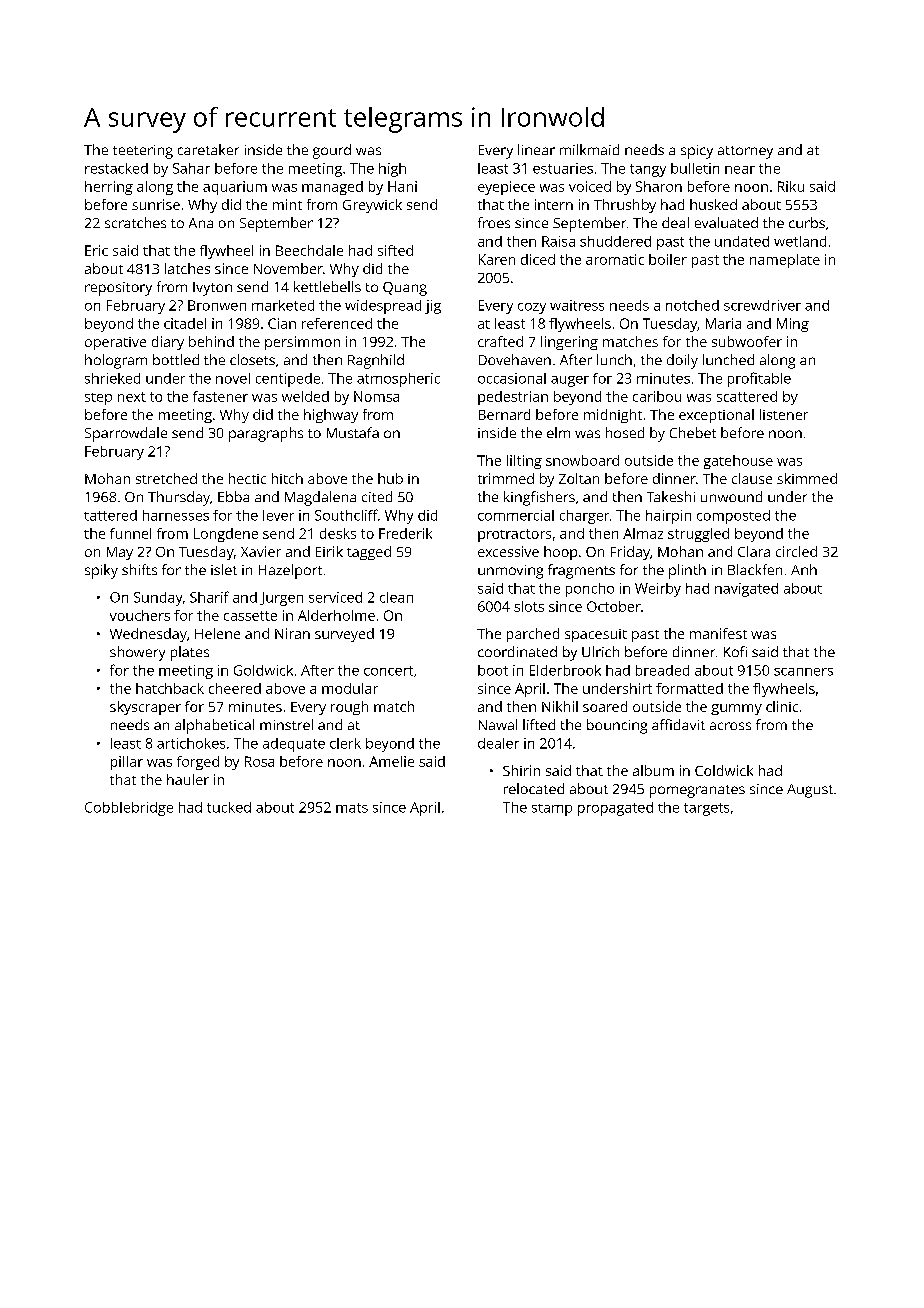 The width and height of the document is (924, 1308). What do you see at coordinates (116, 168) in the document?
I see `restacked` at bounding box center [116, 168].
